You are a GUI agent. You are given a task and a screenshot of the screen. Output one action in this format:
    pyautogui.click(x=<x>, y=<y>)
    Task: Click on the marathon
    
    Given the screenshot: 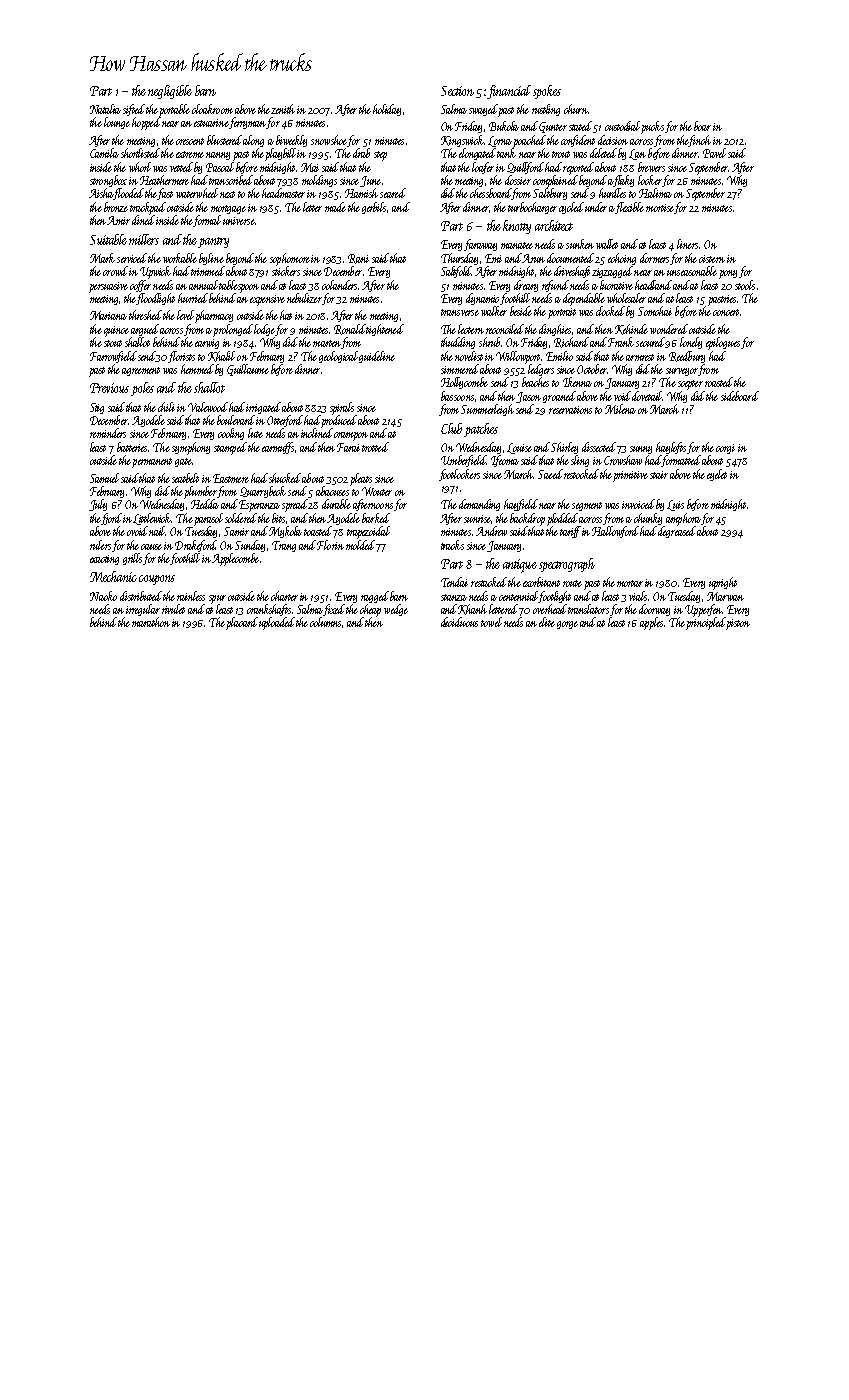 What is the action you would take?
    pyautogui.click(x=151, y=622)
